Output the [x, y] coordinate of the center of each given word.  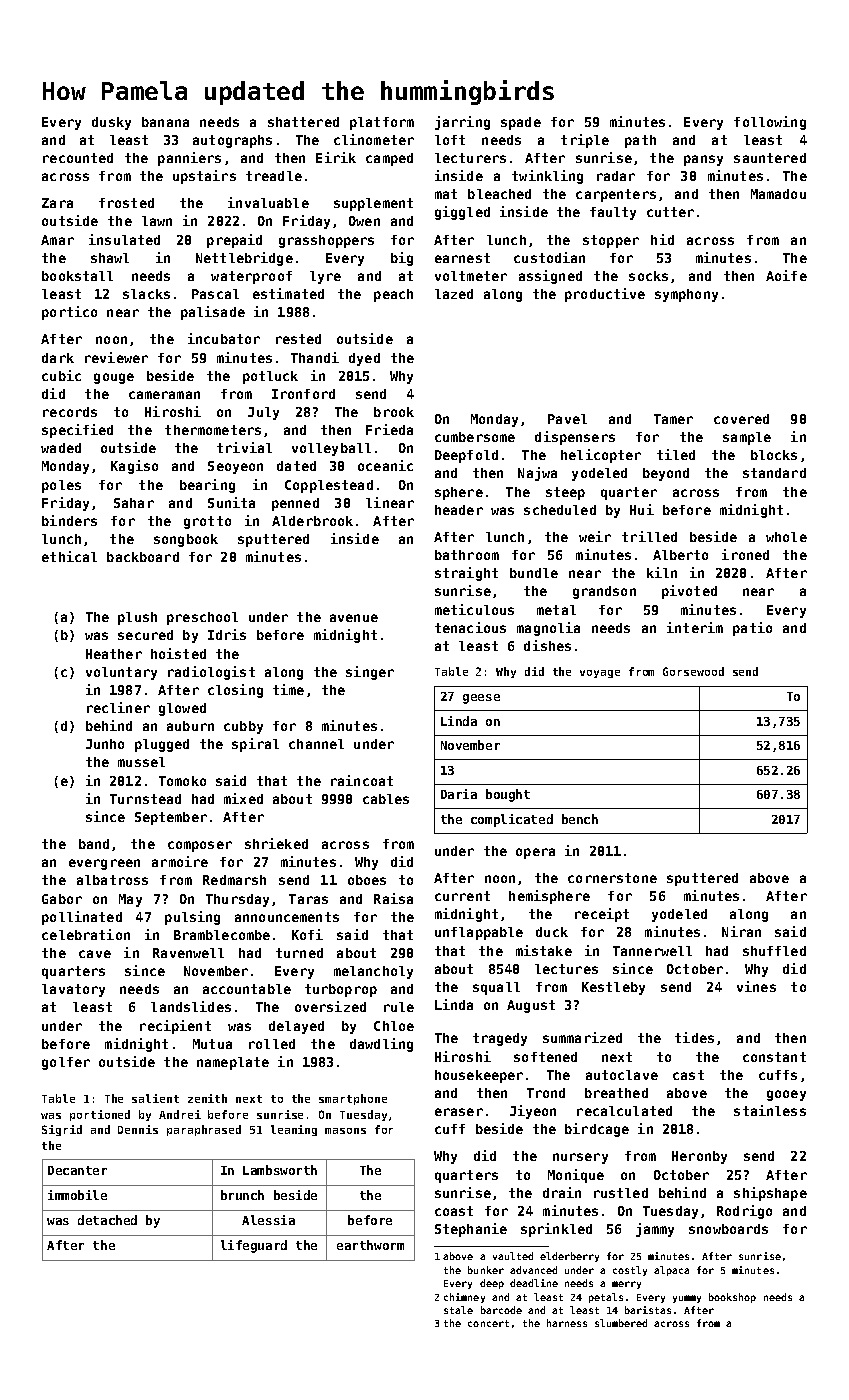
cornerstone [612, 878]
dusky [111, 123]
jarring [462, 123]
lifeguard [254, 1246]
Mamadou [778, 194]
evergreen [104, 864]
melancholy [373, 972]
